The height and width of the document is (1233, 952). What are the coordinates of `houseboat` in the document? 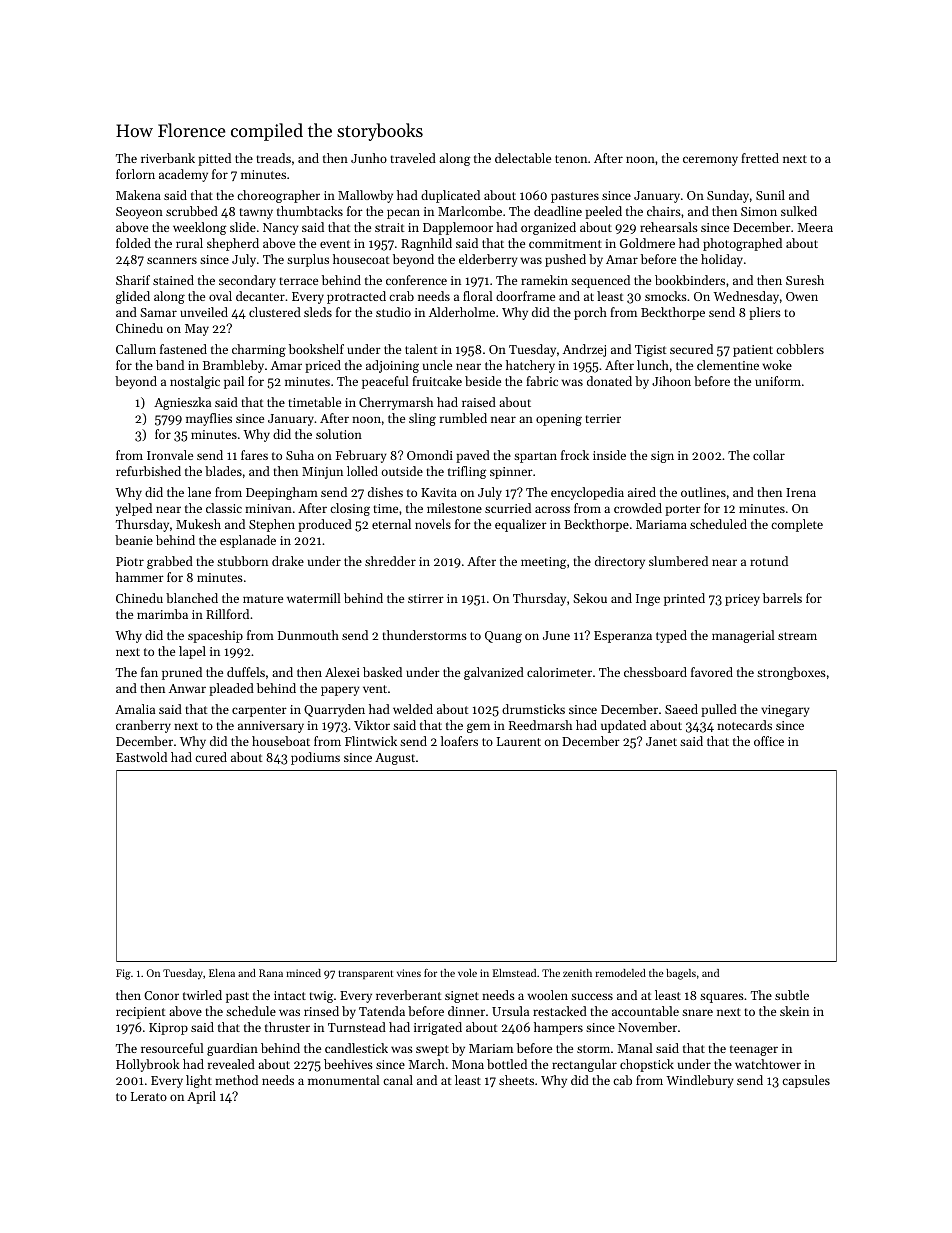 It's located at (281, 741).
